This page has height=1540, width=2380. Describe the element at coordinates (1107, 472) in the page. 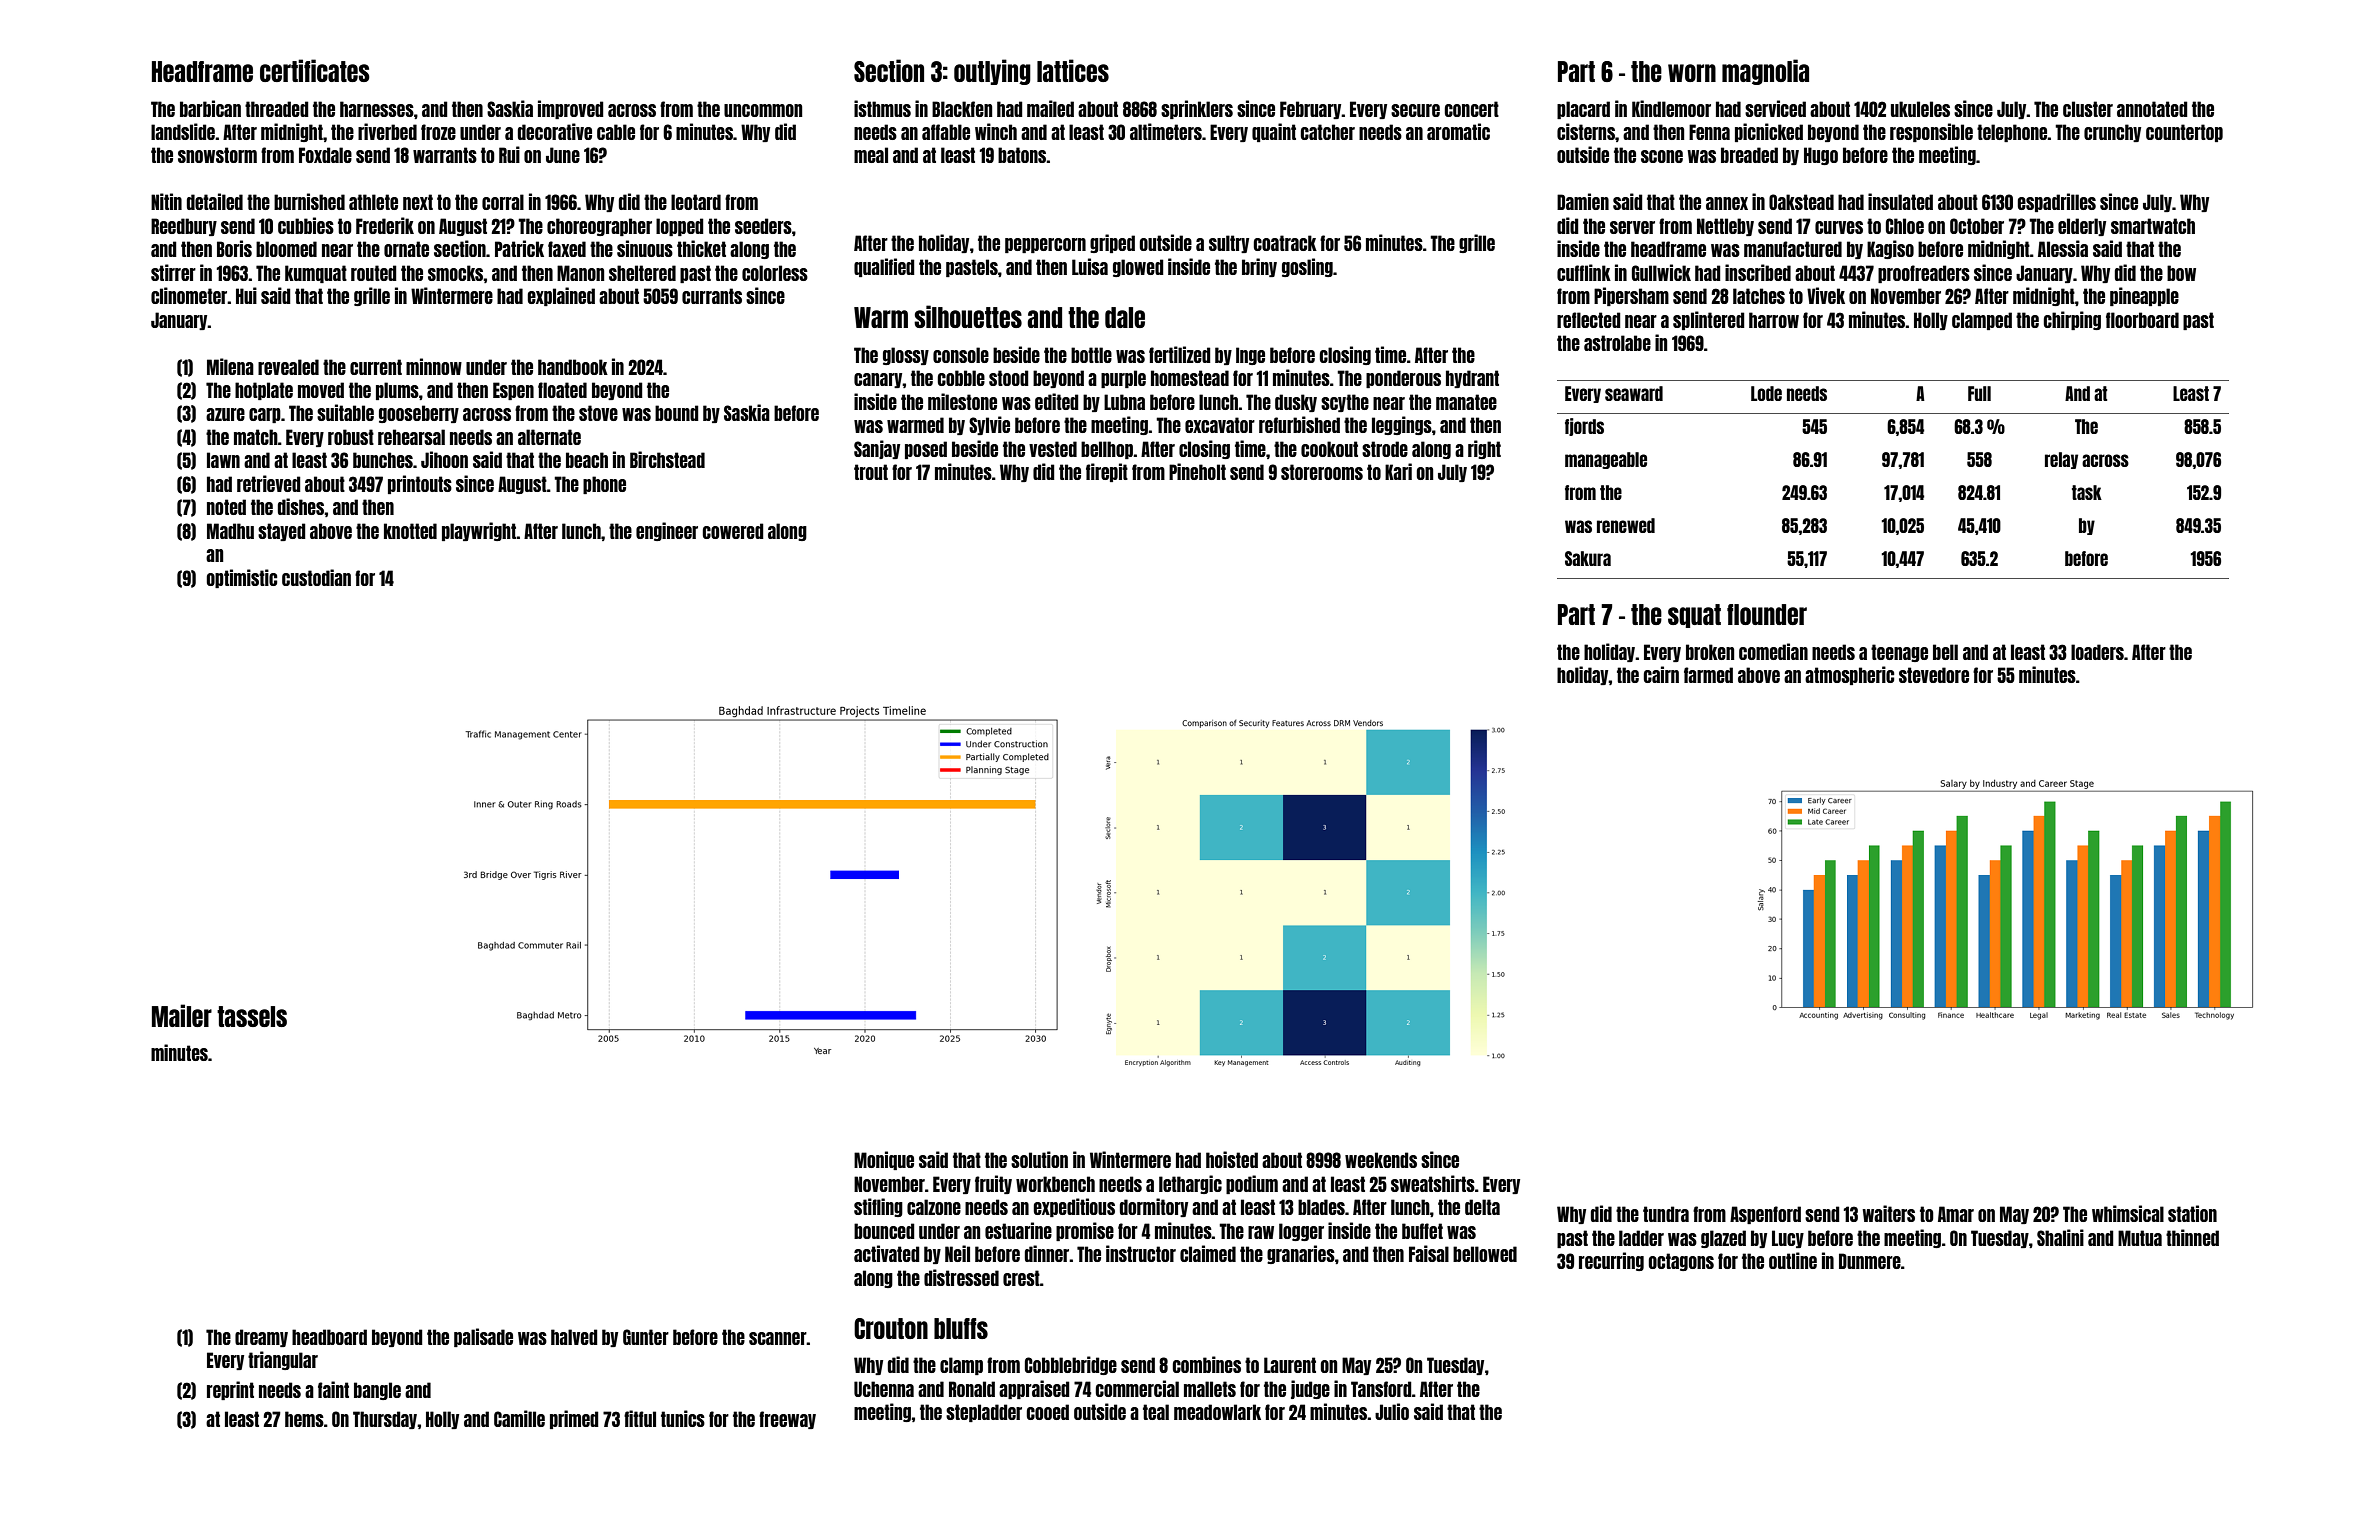

I see `firepit` at that location.
